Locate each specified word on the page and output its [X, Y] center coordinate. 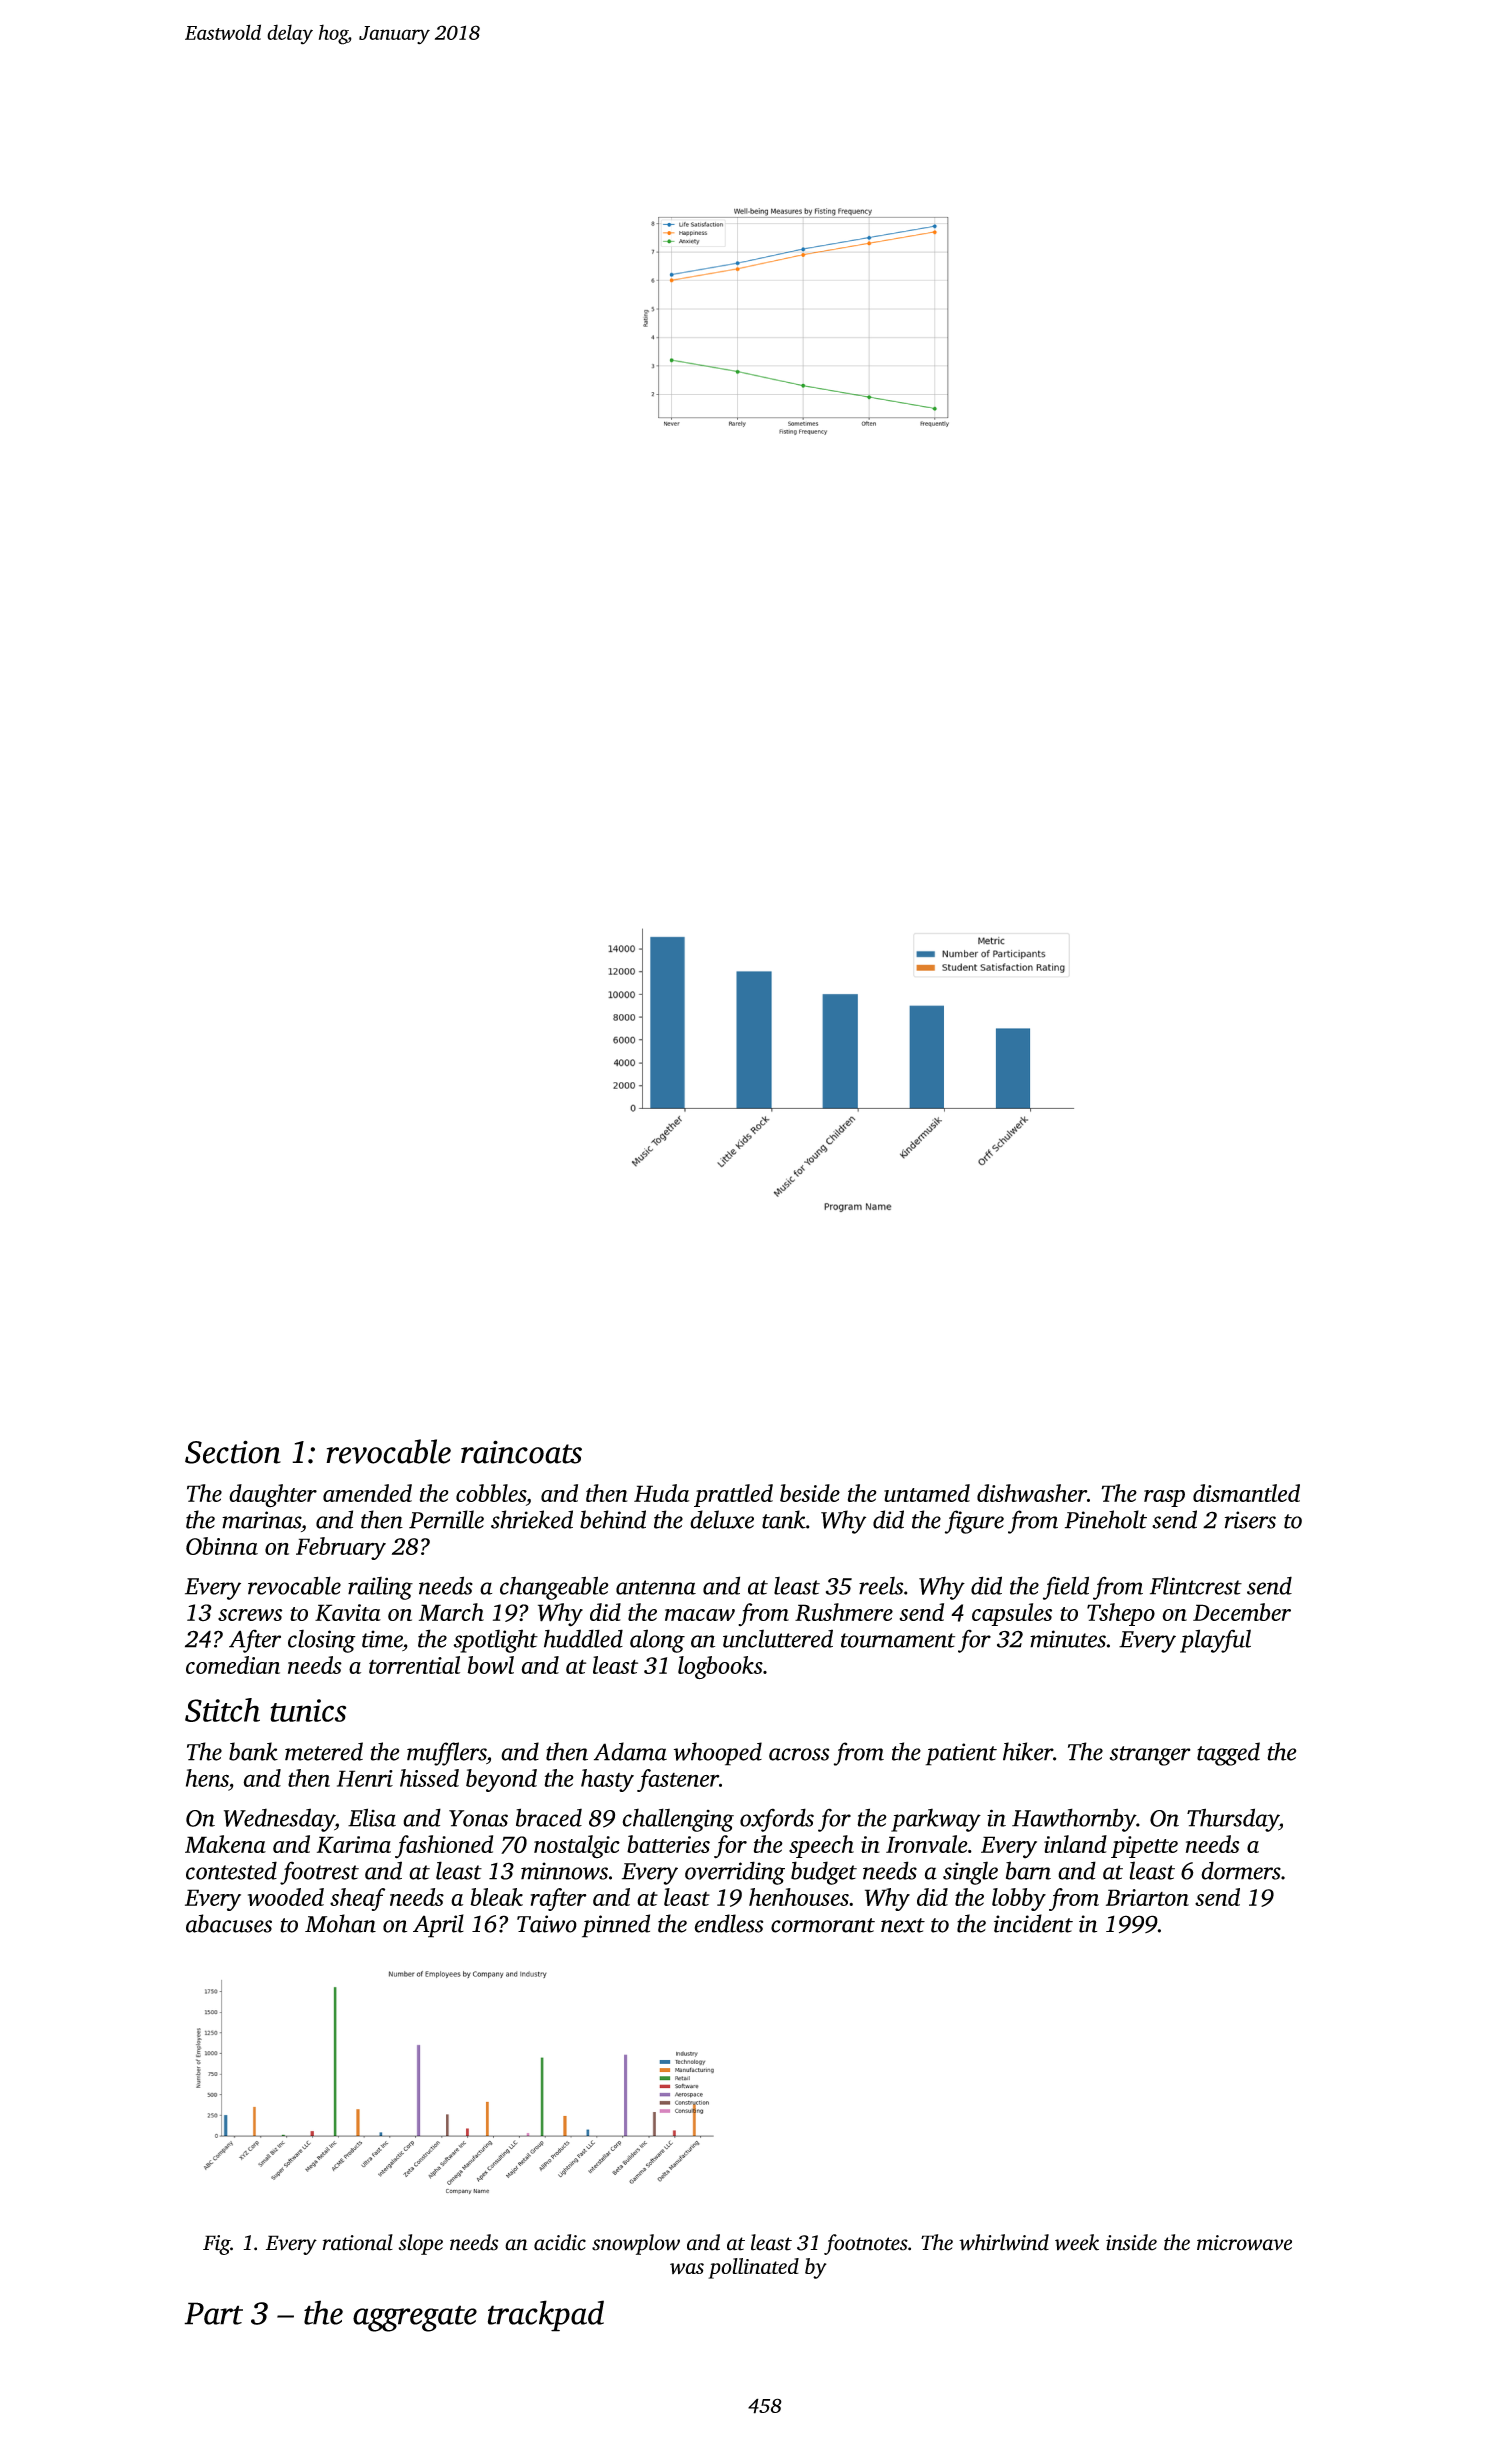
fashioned [444, 1847]
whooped [718, 1754]
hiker [1028, 1751]
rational [357, 2242]
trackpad [546, 2316]
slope [420, 2244]
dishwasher [1032, 1493]
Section [233, 1452]
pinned [616, 1926]
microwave [1244, 2243]
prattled [733, 1495]
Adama [630, 1751]
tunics [308, 1710]
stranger [1150, 1756]
